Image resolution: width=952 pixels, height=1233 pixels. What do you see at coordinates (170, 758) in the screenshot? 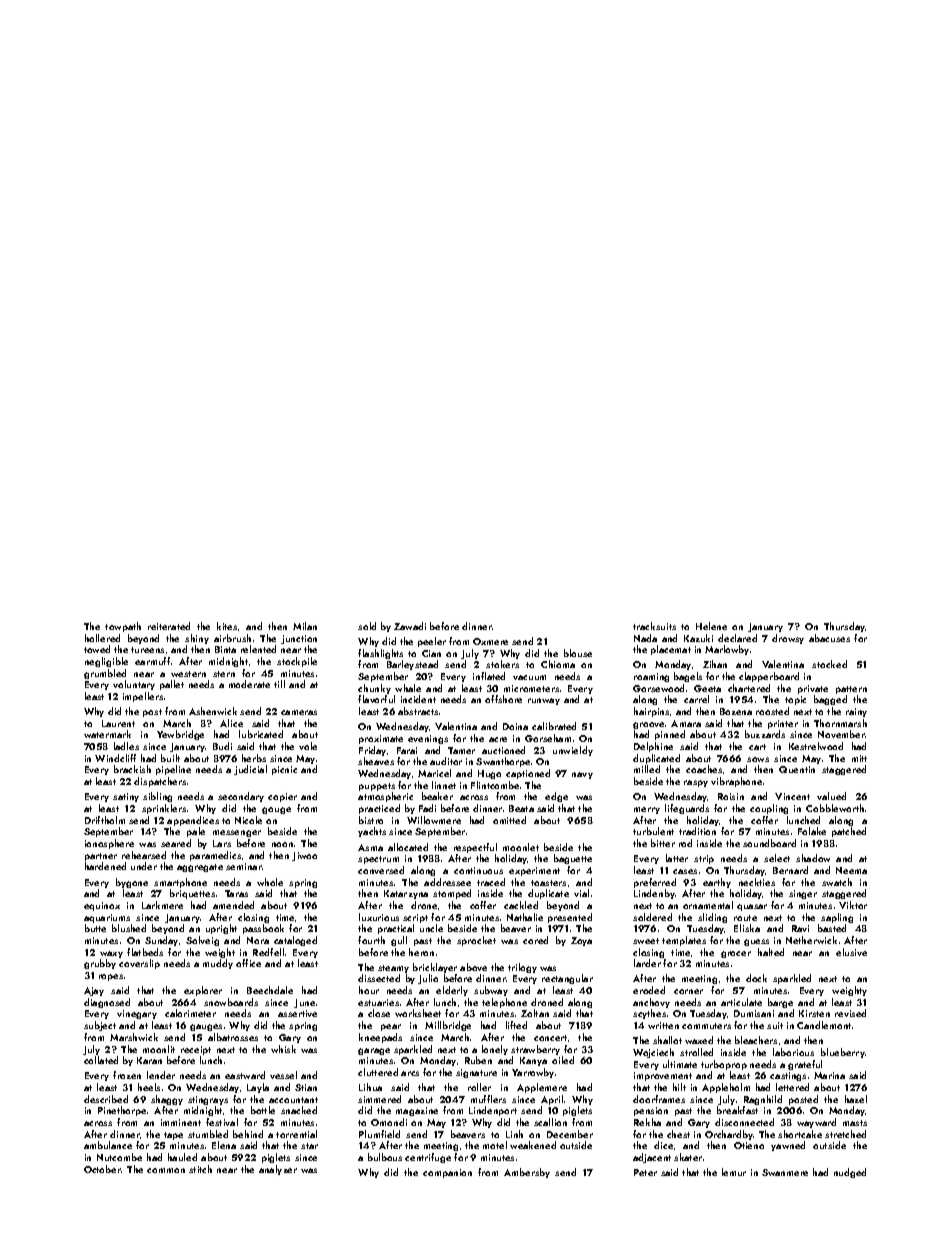
I see `built` at bounding box center [170, 758].
